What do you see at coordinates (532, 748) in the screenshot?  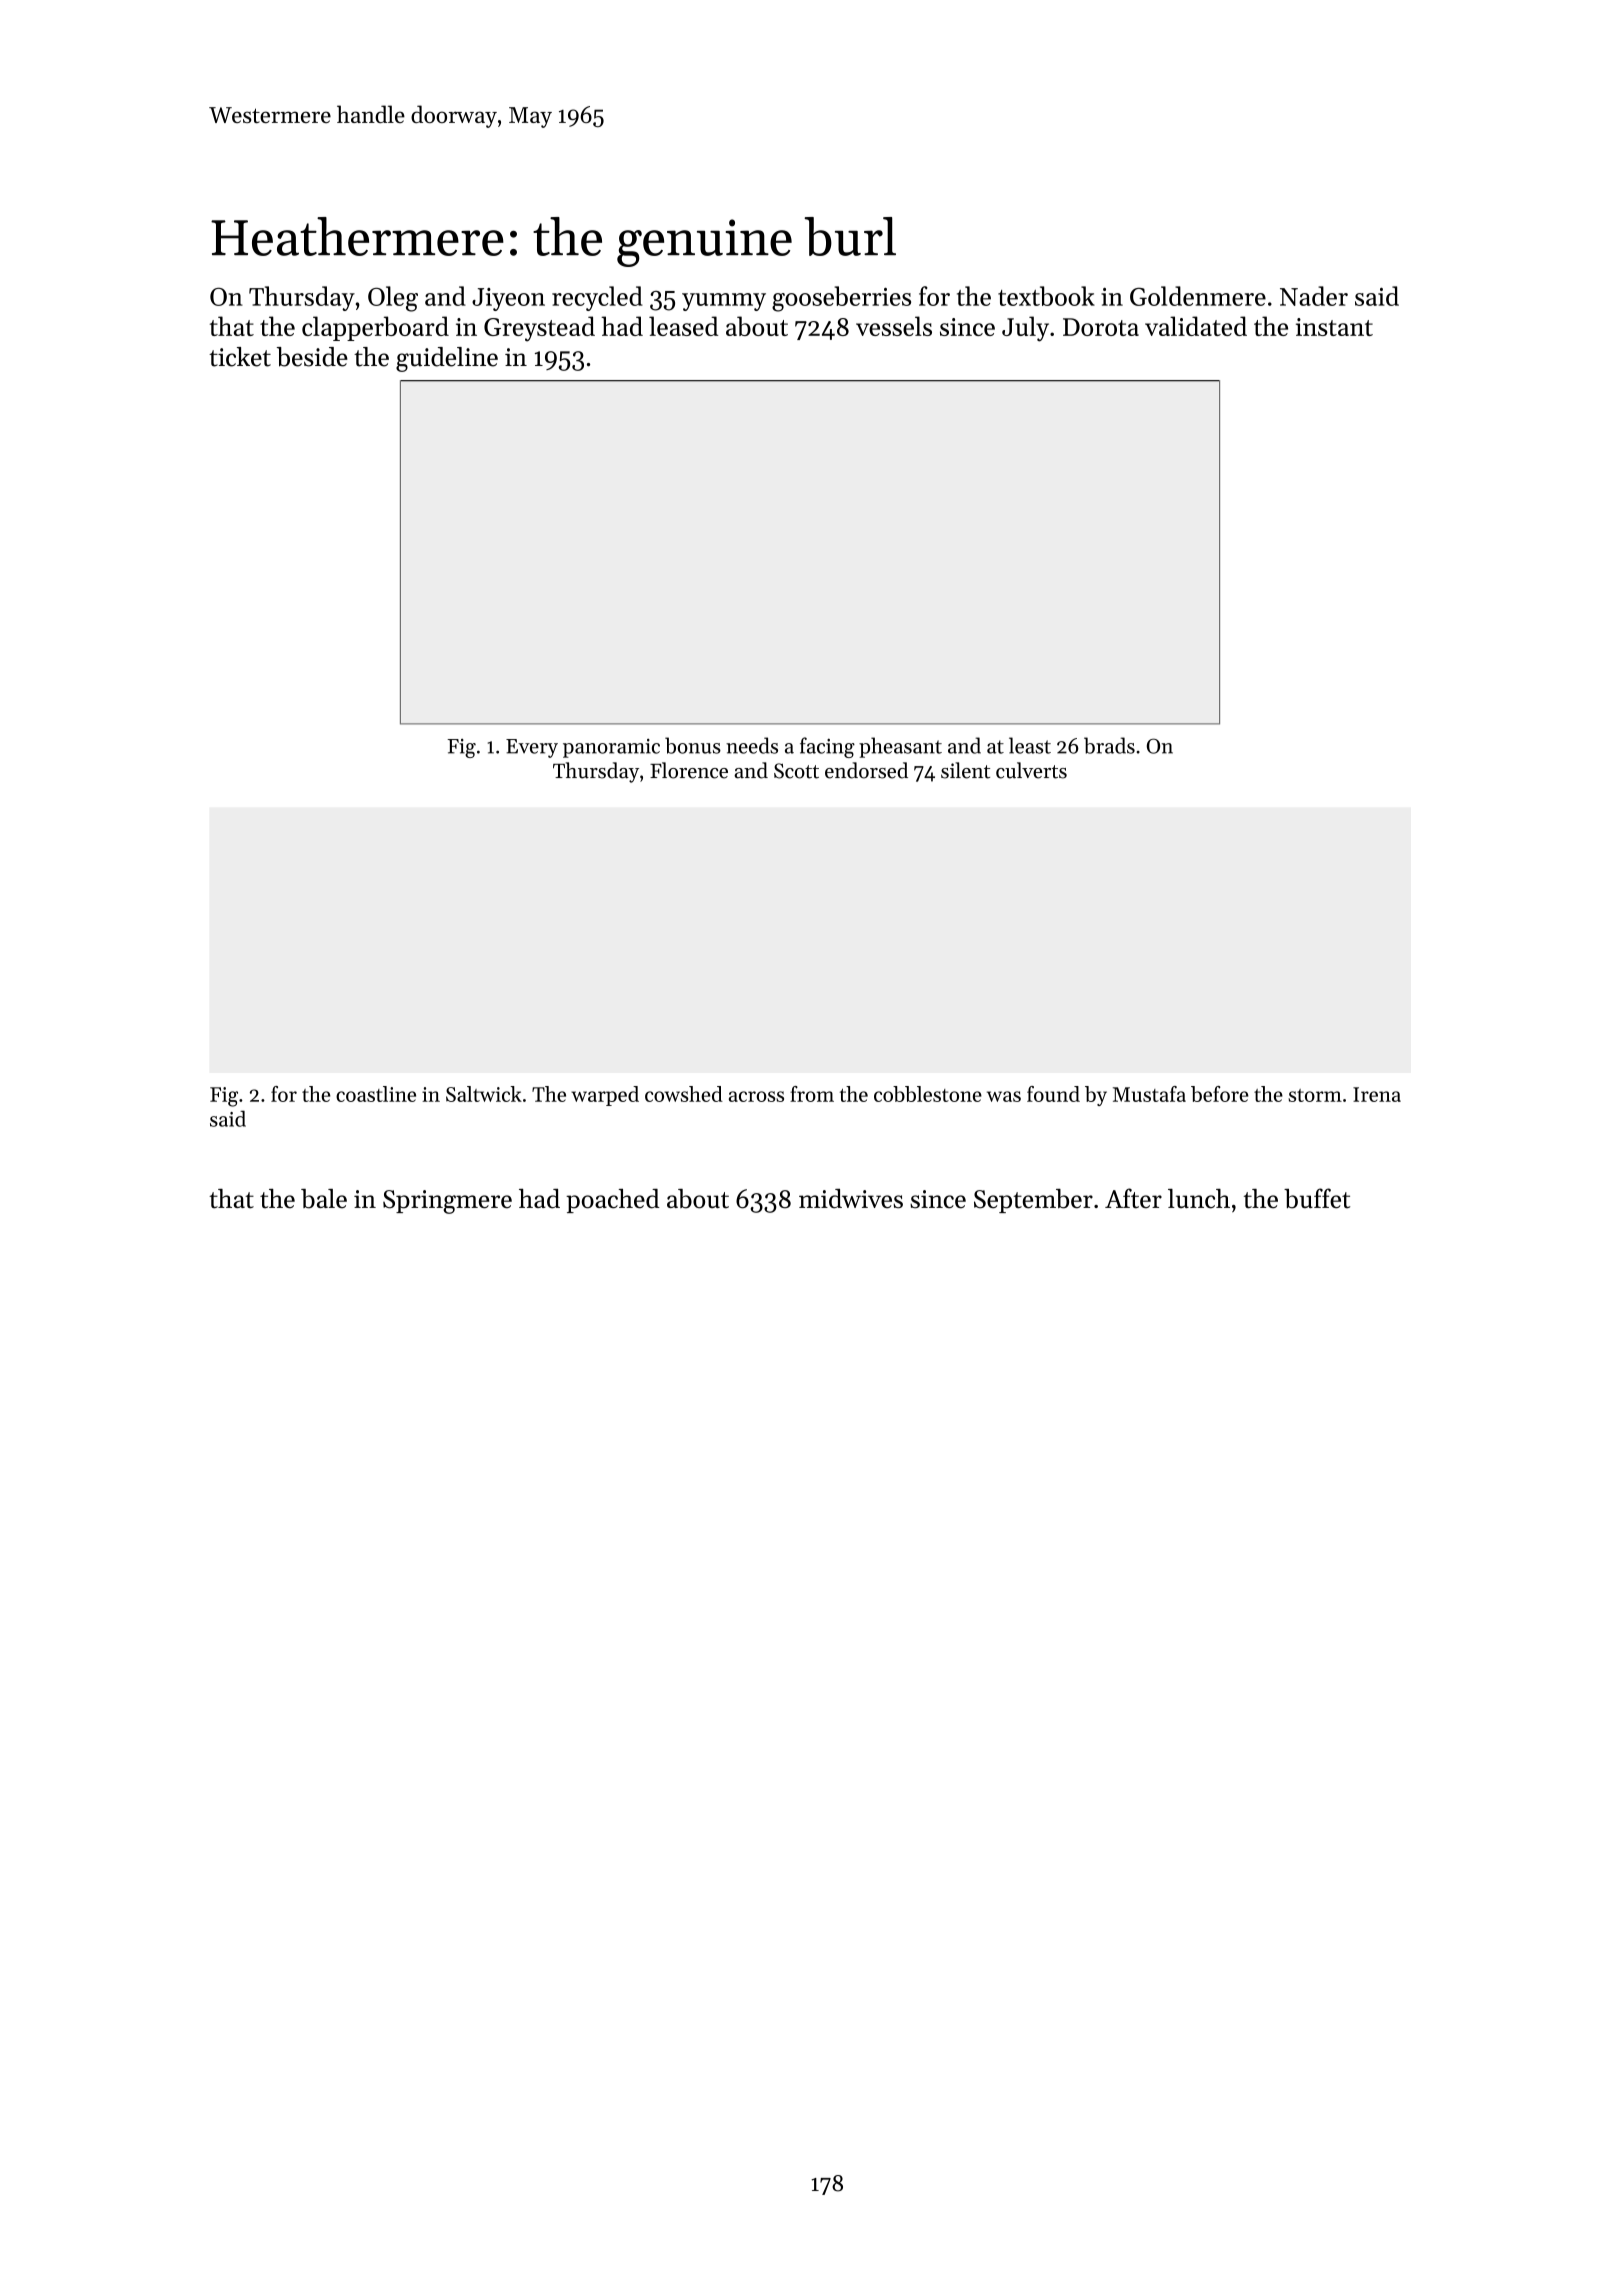 I see `Every` at bounding box center [532, 748].
